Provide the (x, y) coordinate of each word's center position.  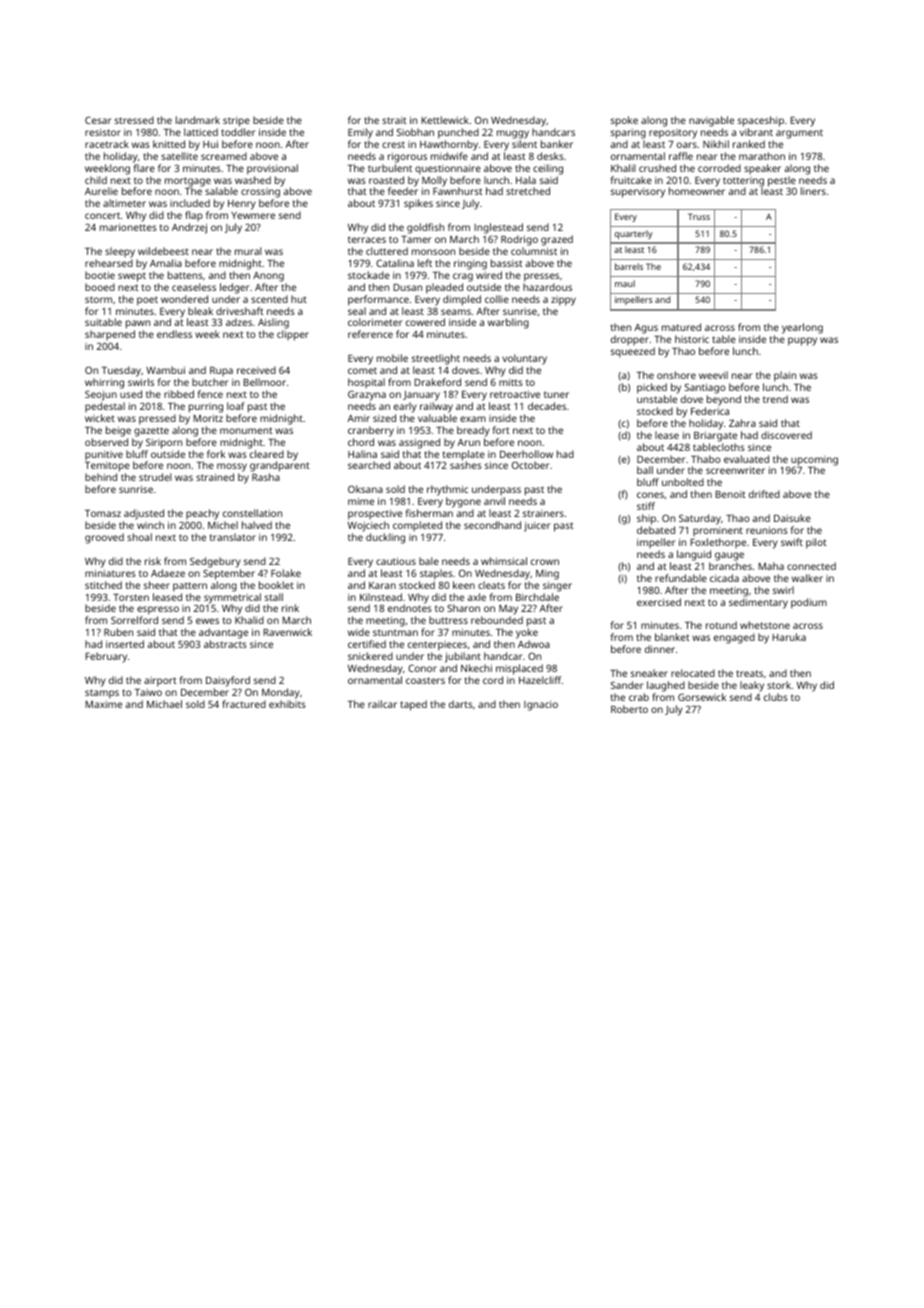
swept (132, 277)
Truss (699, 216)
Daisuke (792, 518)
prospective (375, 514)
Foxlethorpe (718, 543)
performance (378, 300)
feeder (403, 191)
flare (144, 168)
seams (456, 312)
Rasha (266, 477)
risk (153, 561)
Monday (281, 693)
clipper (293, 335)
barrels (629, 266)
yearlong (802, 328)
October (530, 465)
